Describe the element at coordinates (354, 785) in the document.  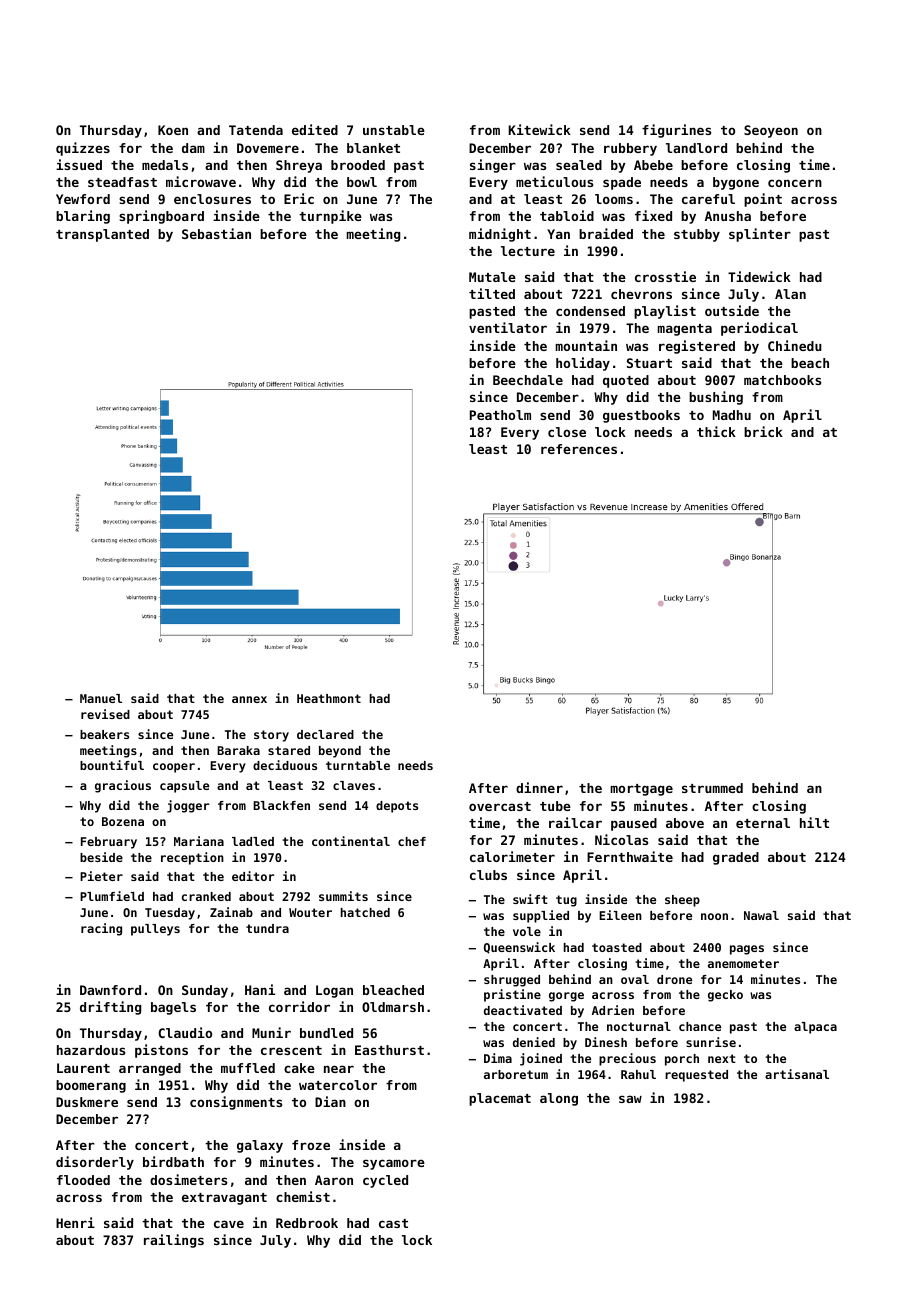
I see `claves` at that location.
